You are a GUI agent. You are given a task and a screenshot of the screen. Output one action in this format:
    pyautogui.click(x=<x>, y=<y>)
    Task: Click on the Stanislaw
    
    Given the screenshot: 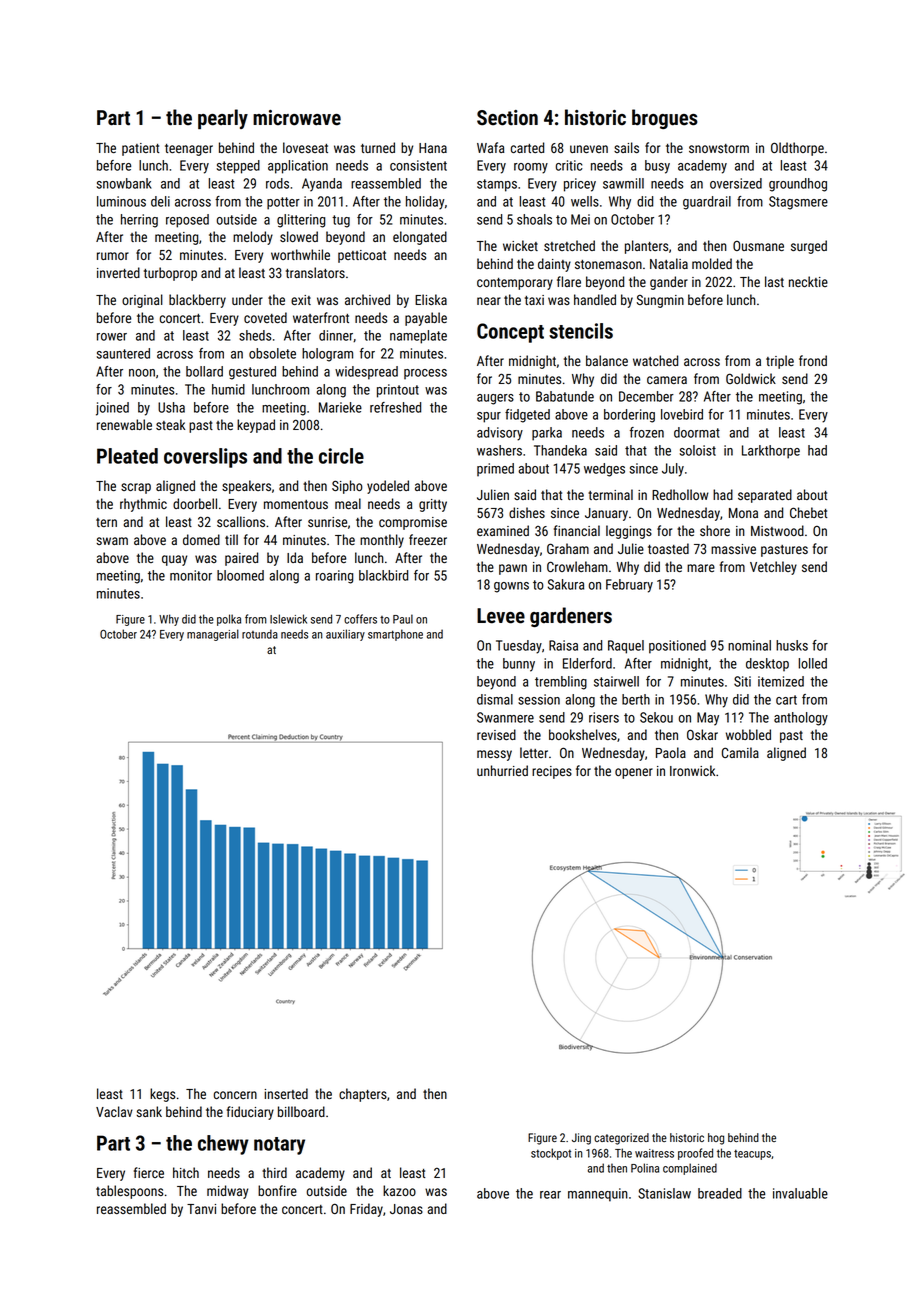 What is the action you would take?
    pyautogui.click(x=664, y=1193)
